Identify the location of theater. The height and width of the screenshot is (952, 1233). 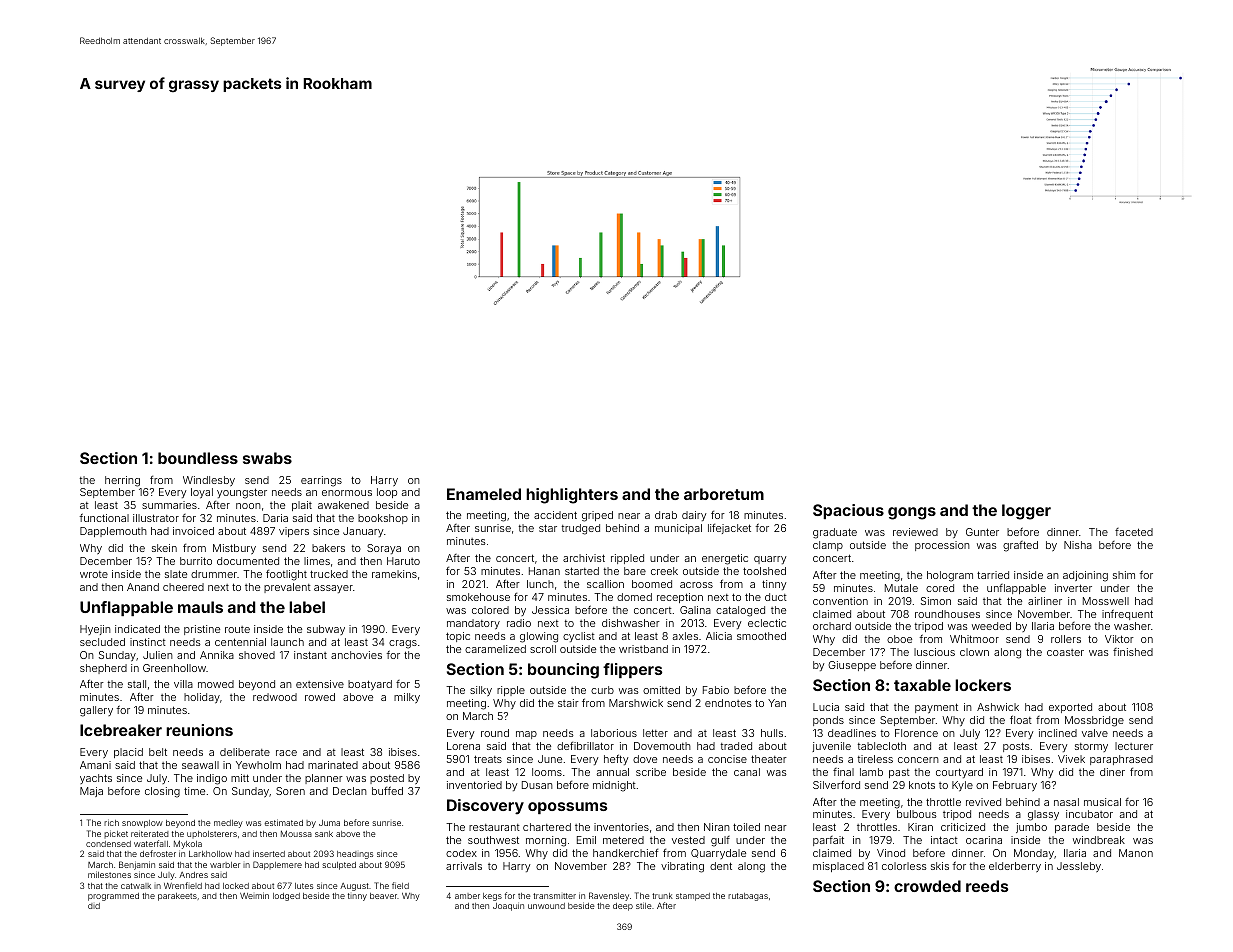
(769, 759).
